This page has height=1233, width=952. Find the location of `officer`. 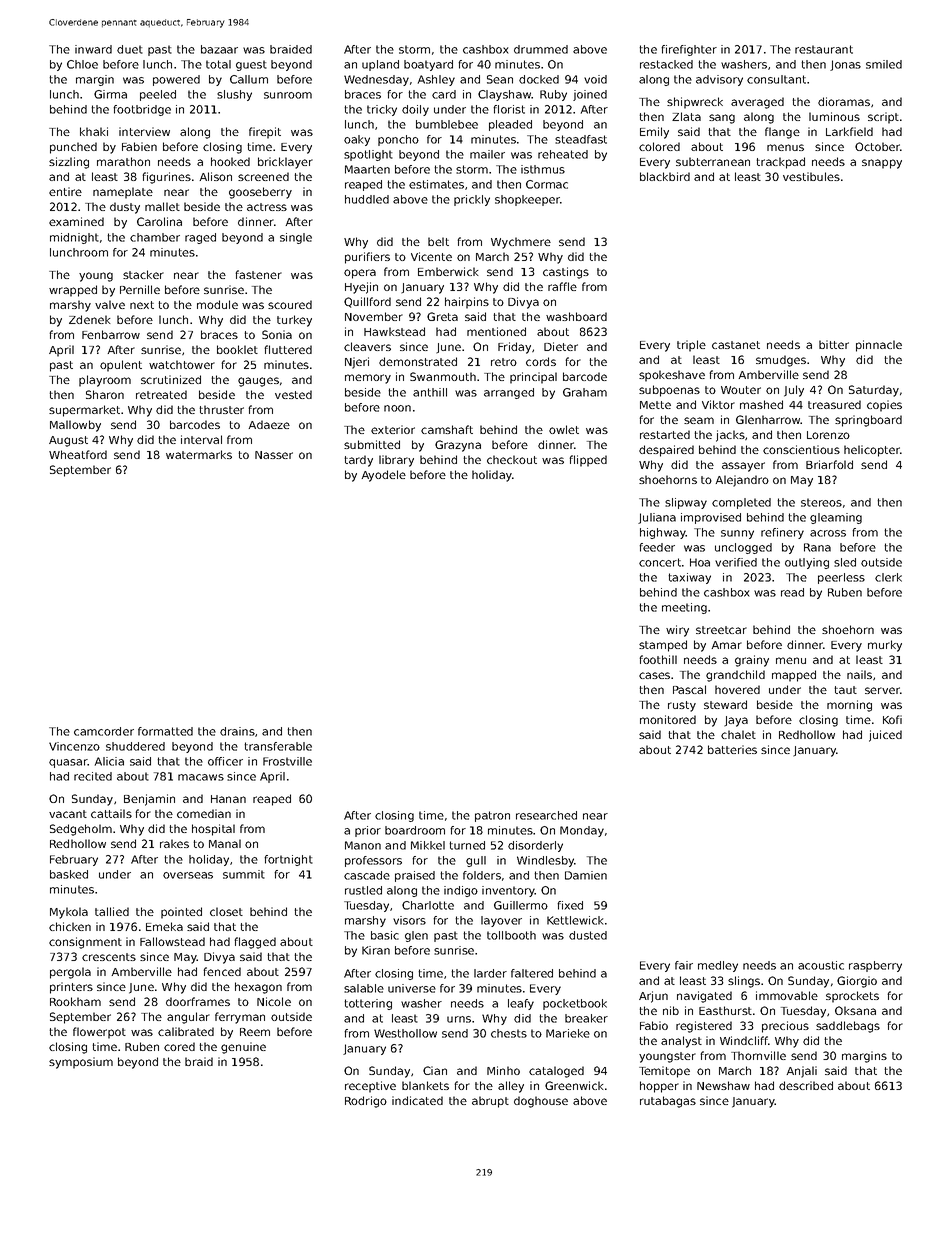

officer is located at coordinates (225, 761).
